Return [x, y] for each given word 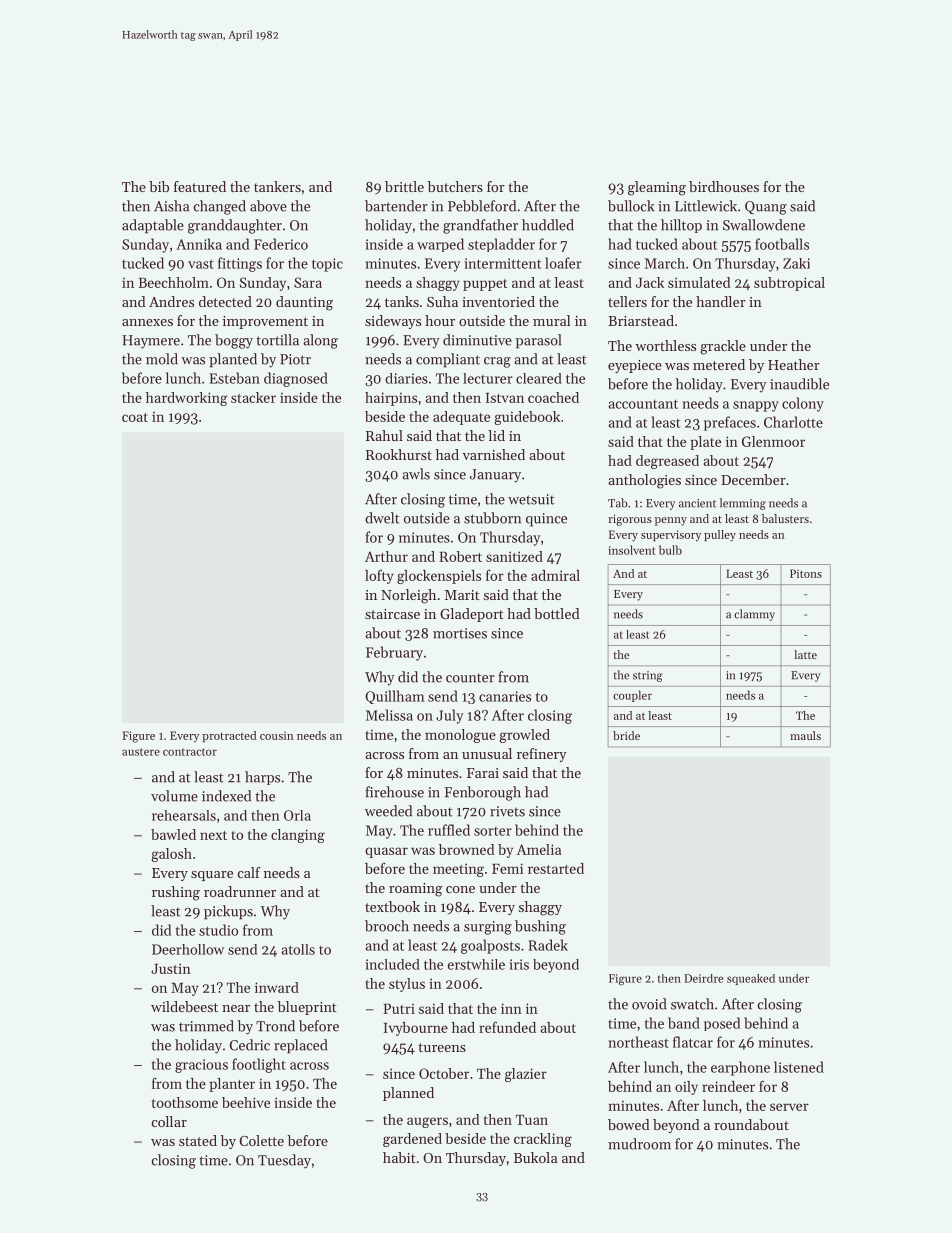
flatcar [693, 1042]
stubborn [492, 518]
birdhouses [724, 186]
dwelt [382, 518]
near [236, 1008]
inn [511, 1008]
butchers [455, 186]
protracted [229, 736]
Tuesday [284, 1161]
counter [470, 678]
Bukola [536, 1157]
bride [626, 735]
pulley [720, 536]
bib [159, 186]
